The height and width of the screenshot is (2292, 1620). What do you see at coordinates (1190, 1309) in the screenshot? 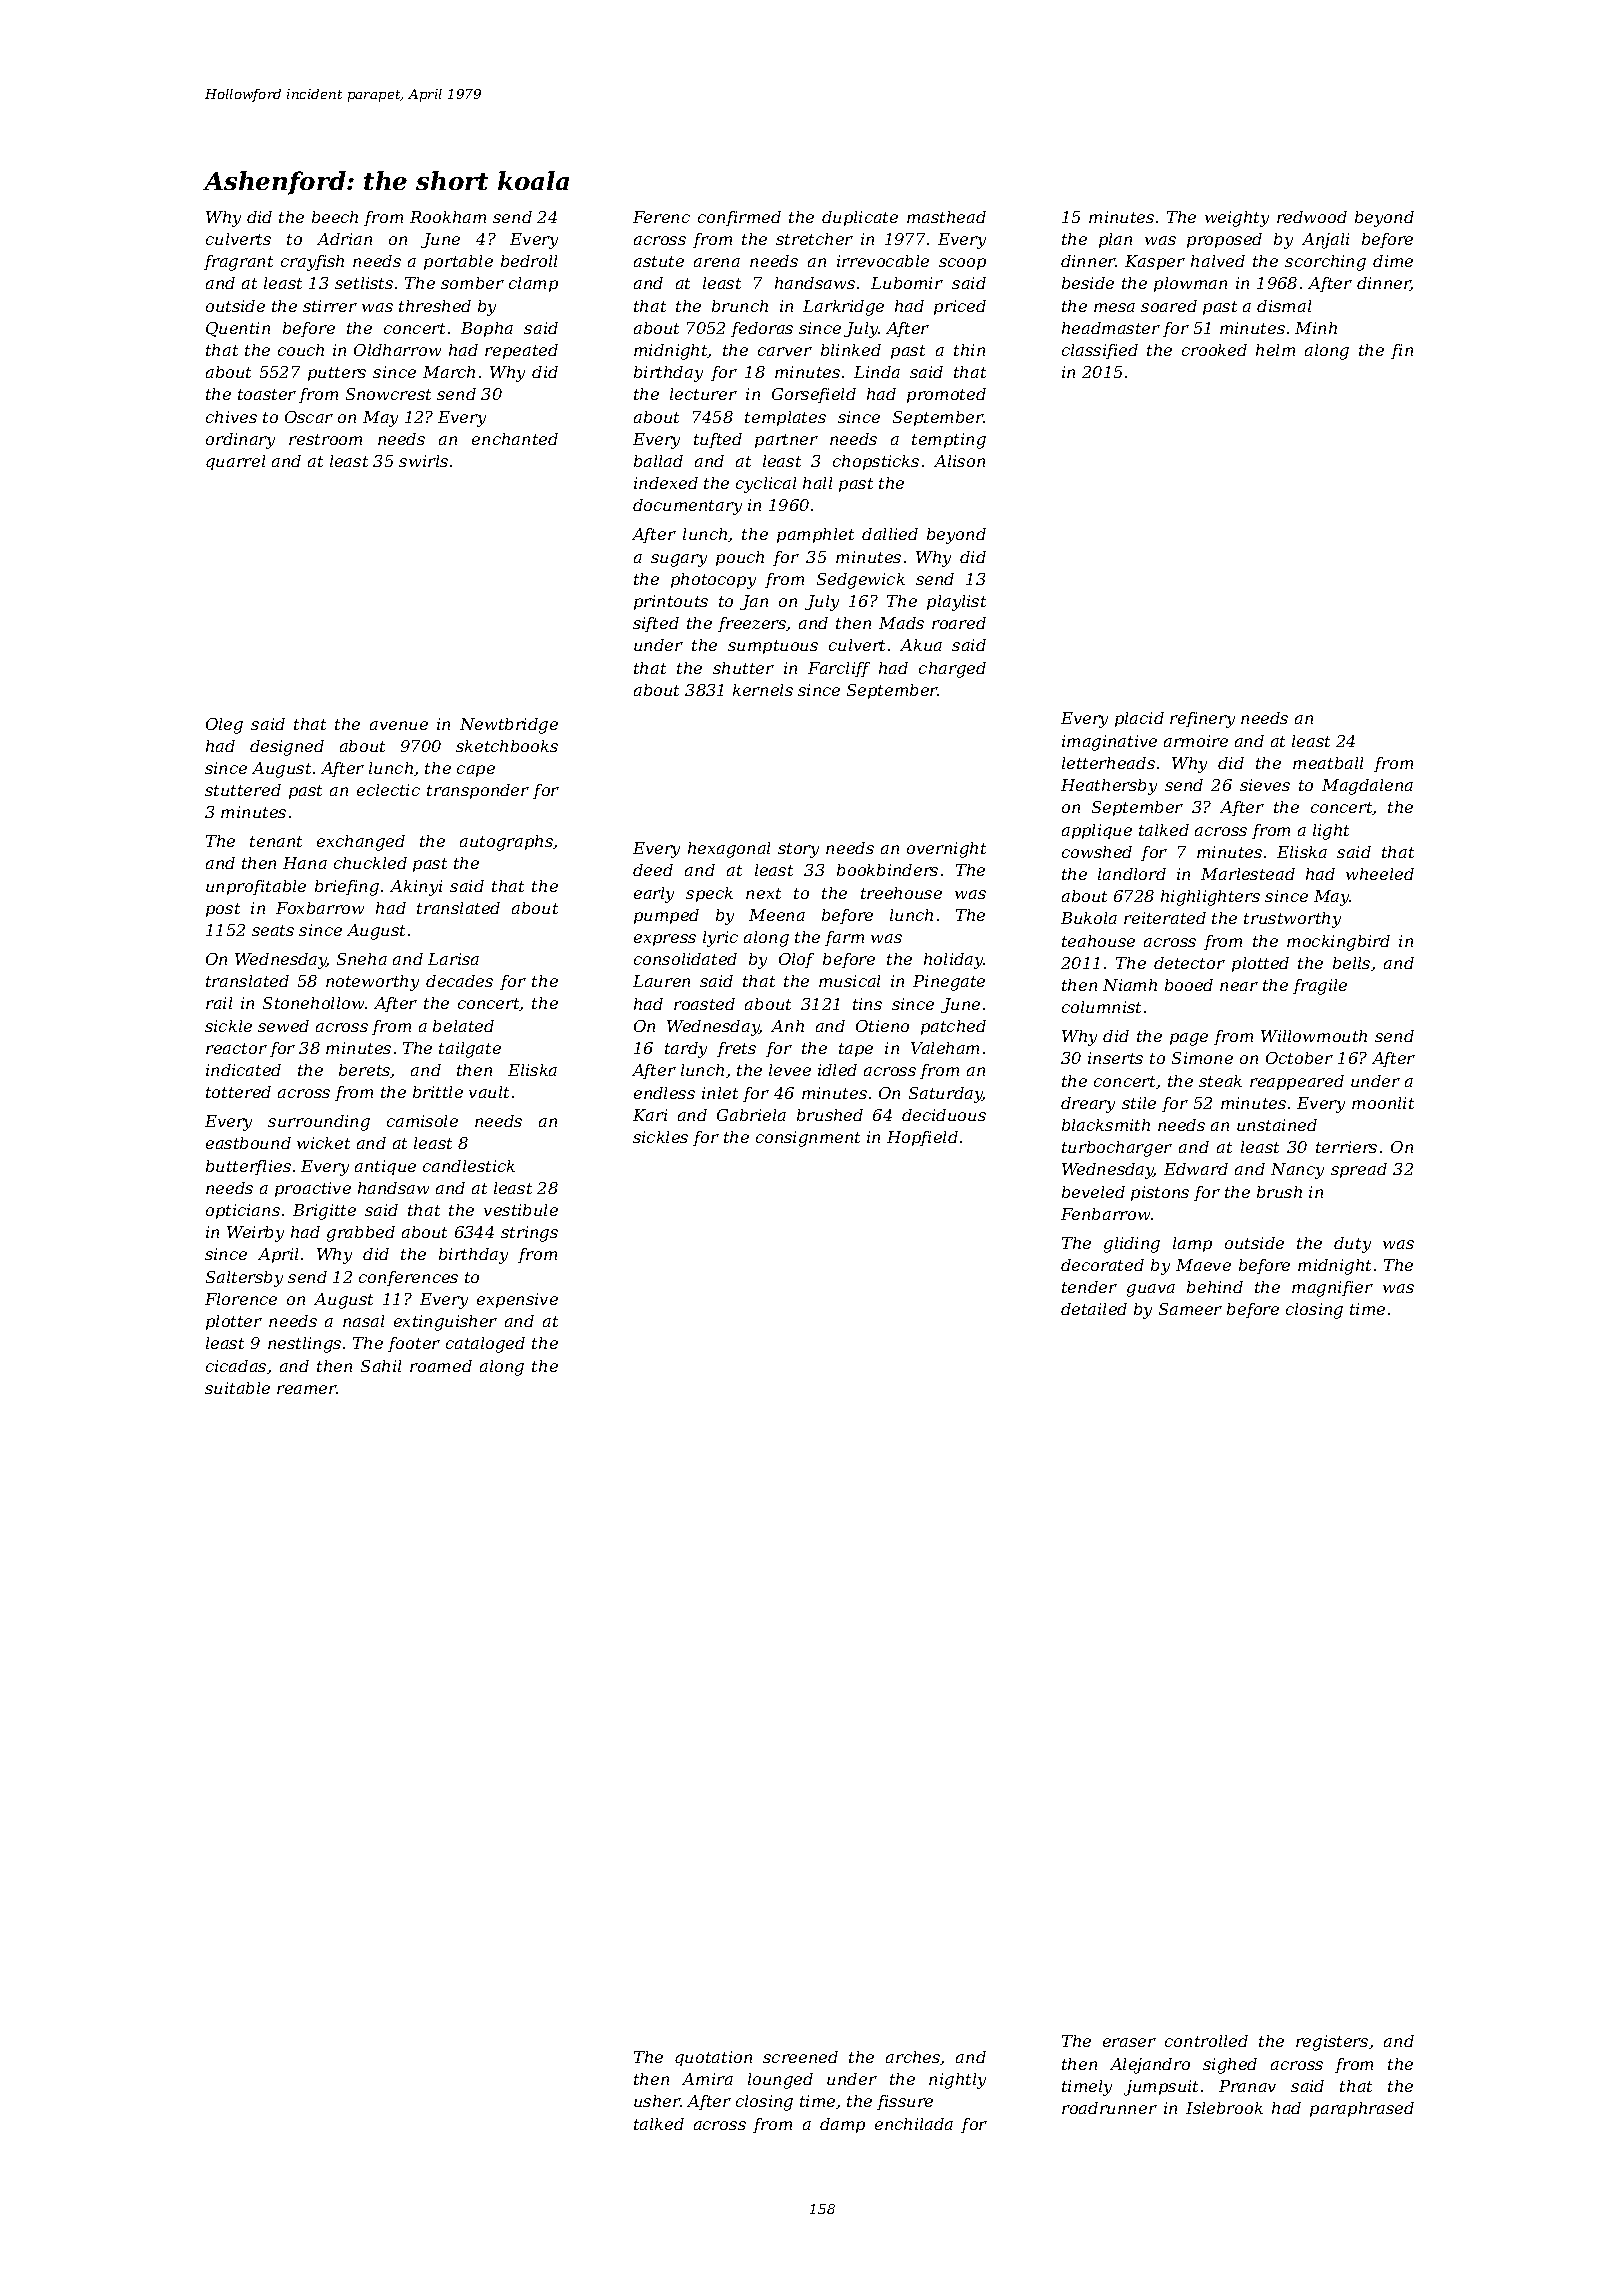
I see `Sameer` at bounding box center [1190, 1309].
